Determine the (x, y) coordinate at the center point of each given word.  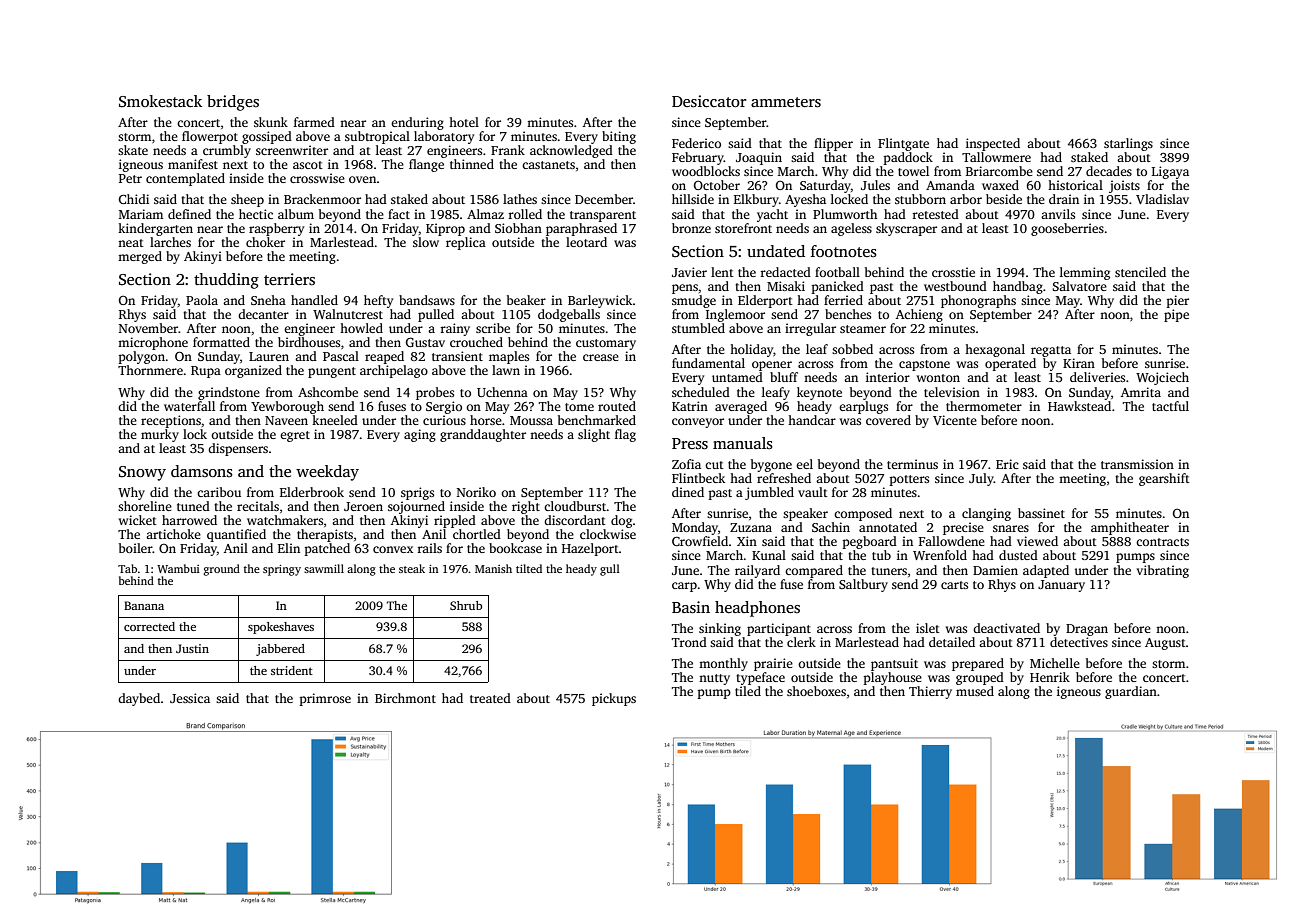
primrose (325, 699)
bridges (233, 103)
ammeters (786, 102)
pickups (614, 699)
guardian (1131, 692)
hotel (464, 122)
